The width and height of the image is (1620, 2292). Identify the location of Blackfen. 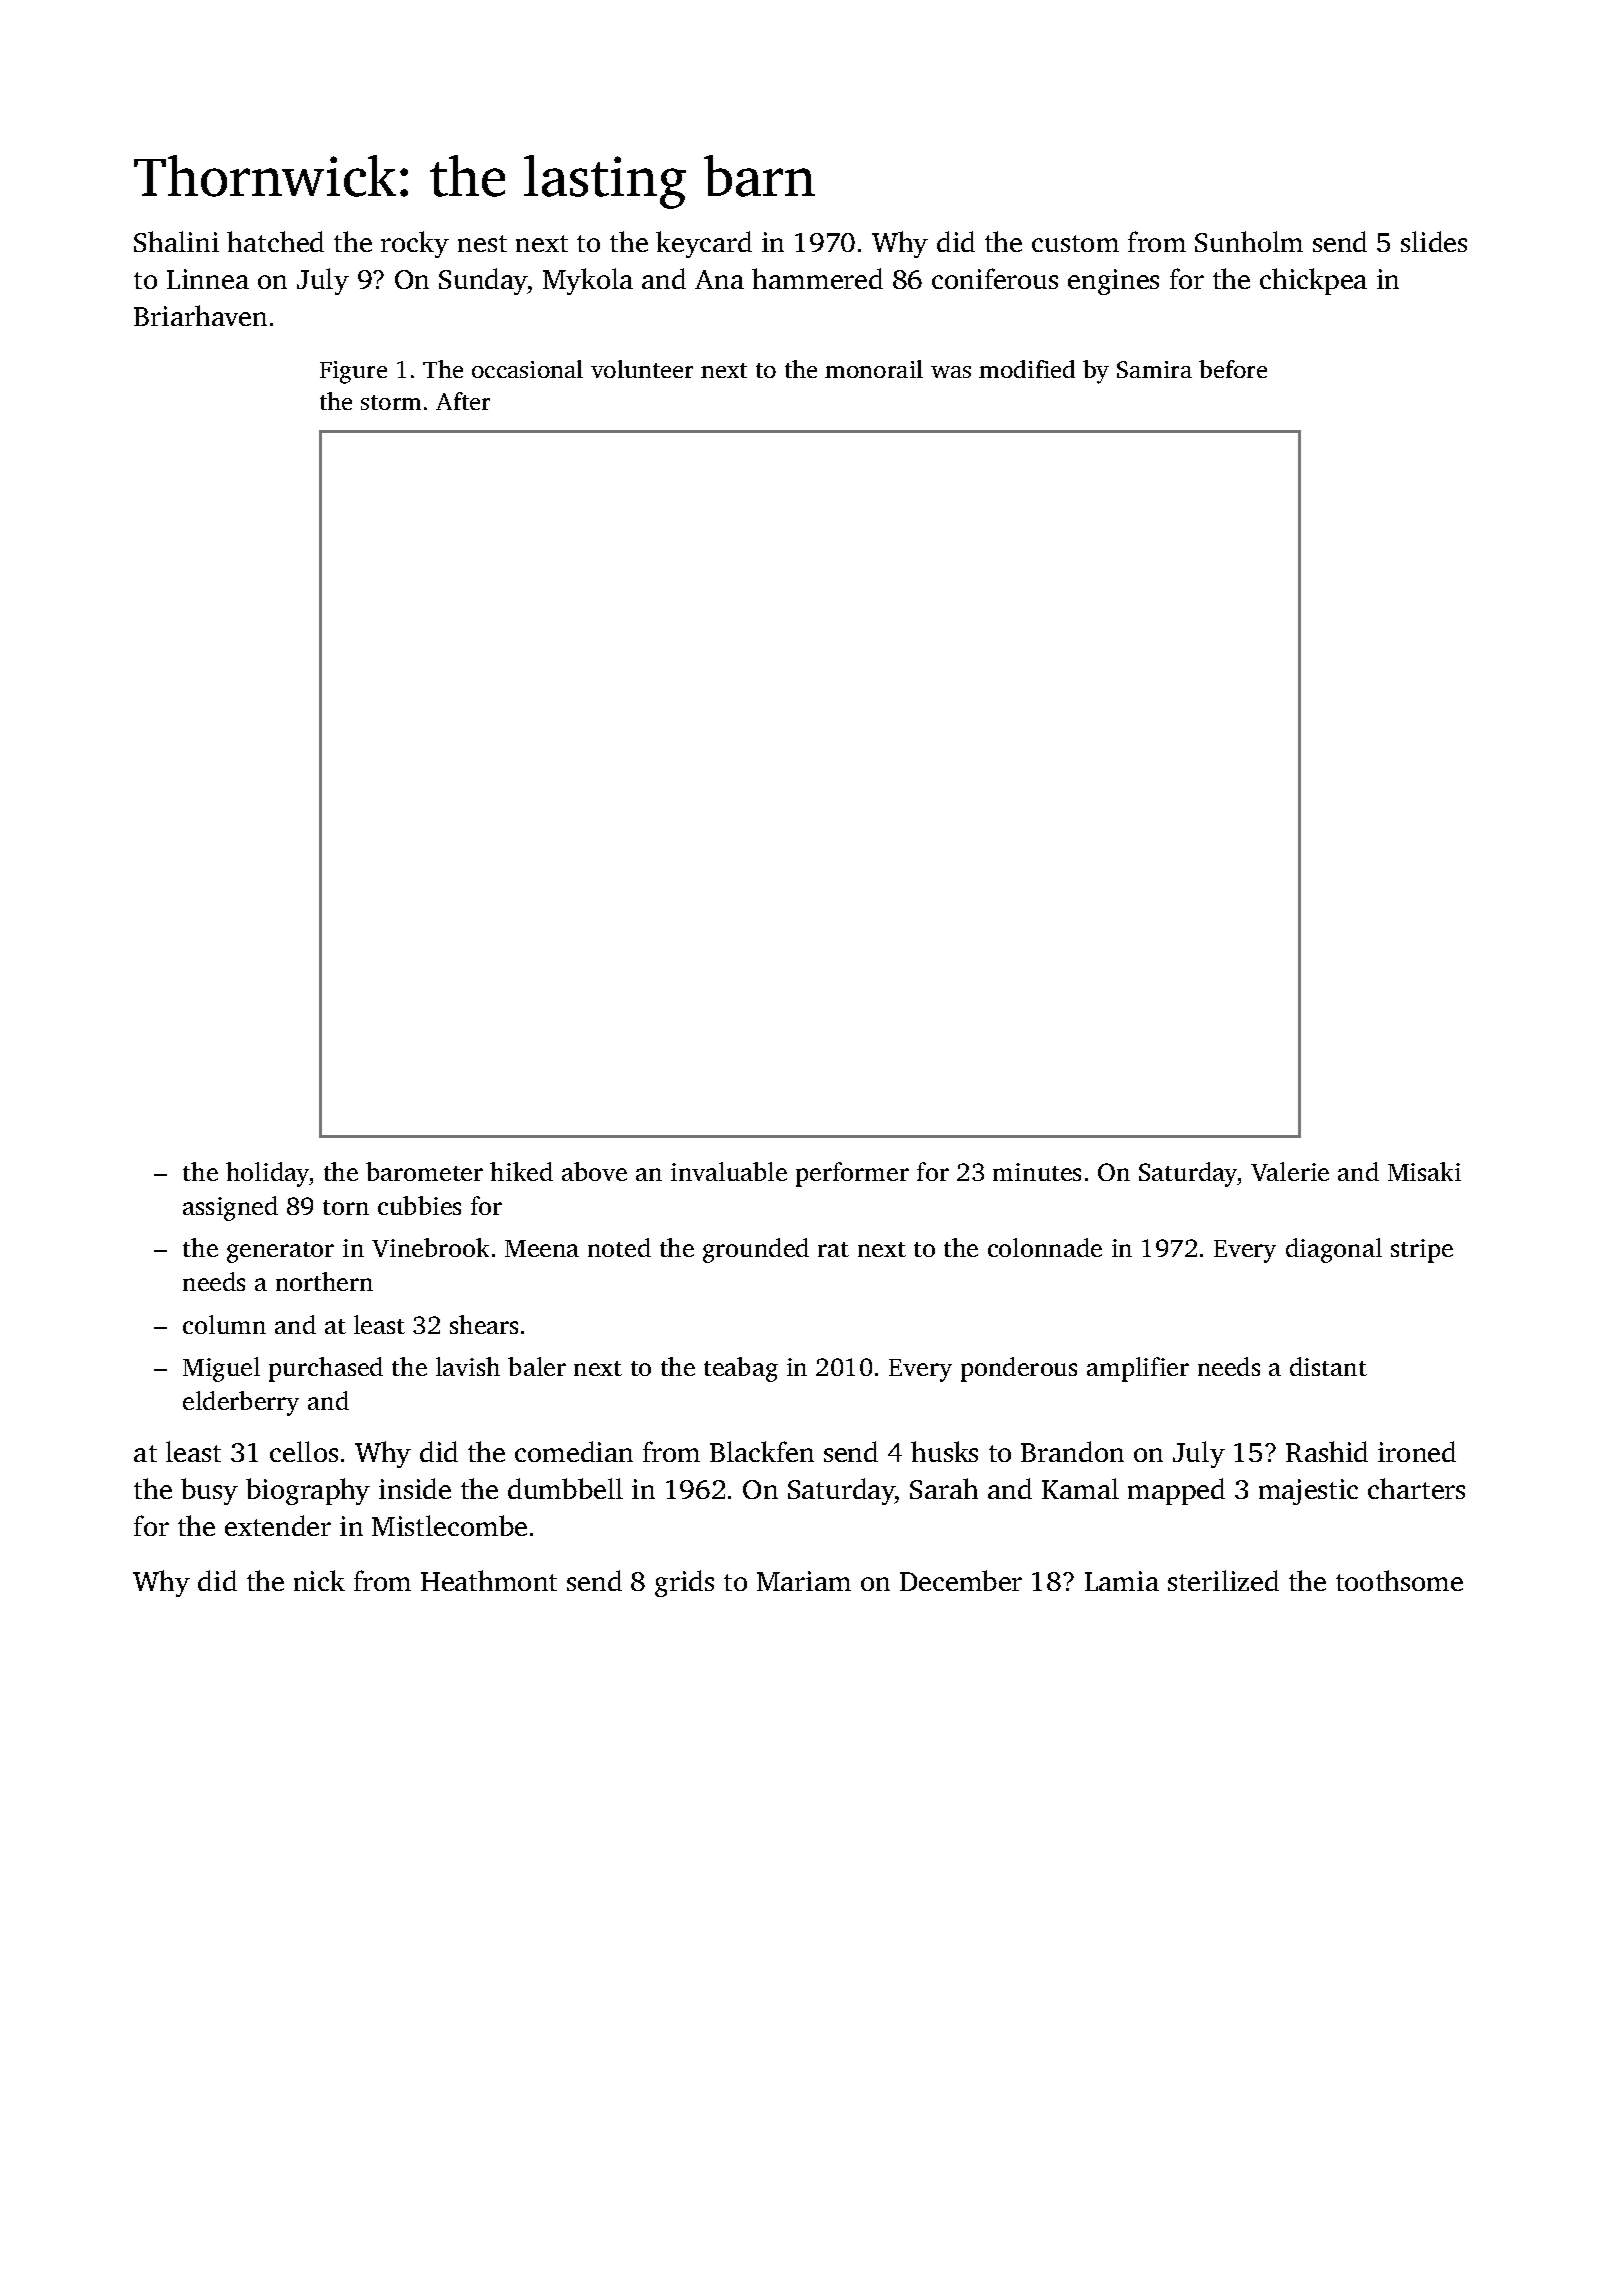
(762, 1451).
